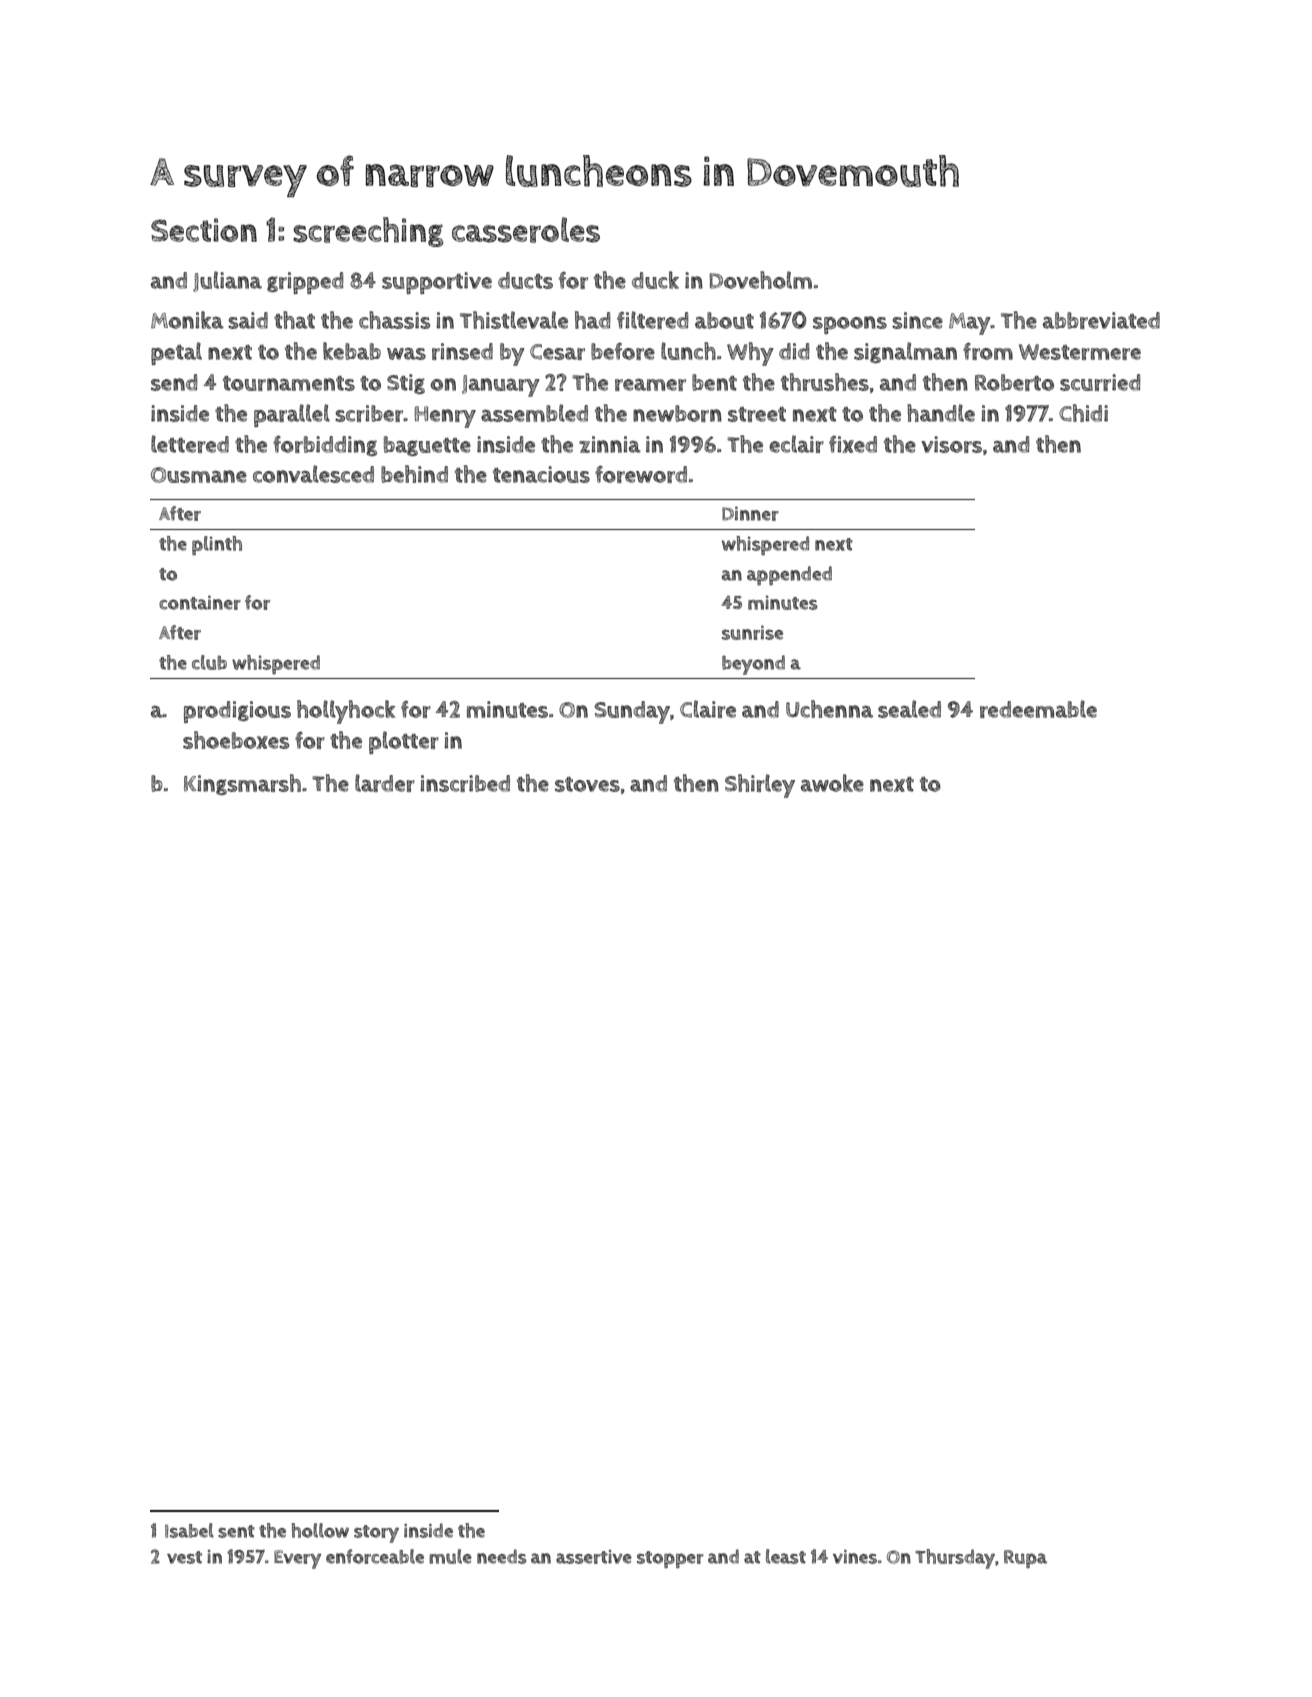  Describe the element at coordinates (670, 1559) in the document. I see `stopper` at that location.
